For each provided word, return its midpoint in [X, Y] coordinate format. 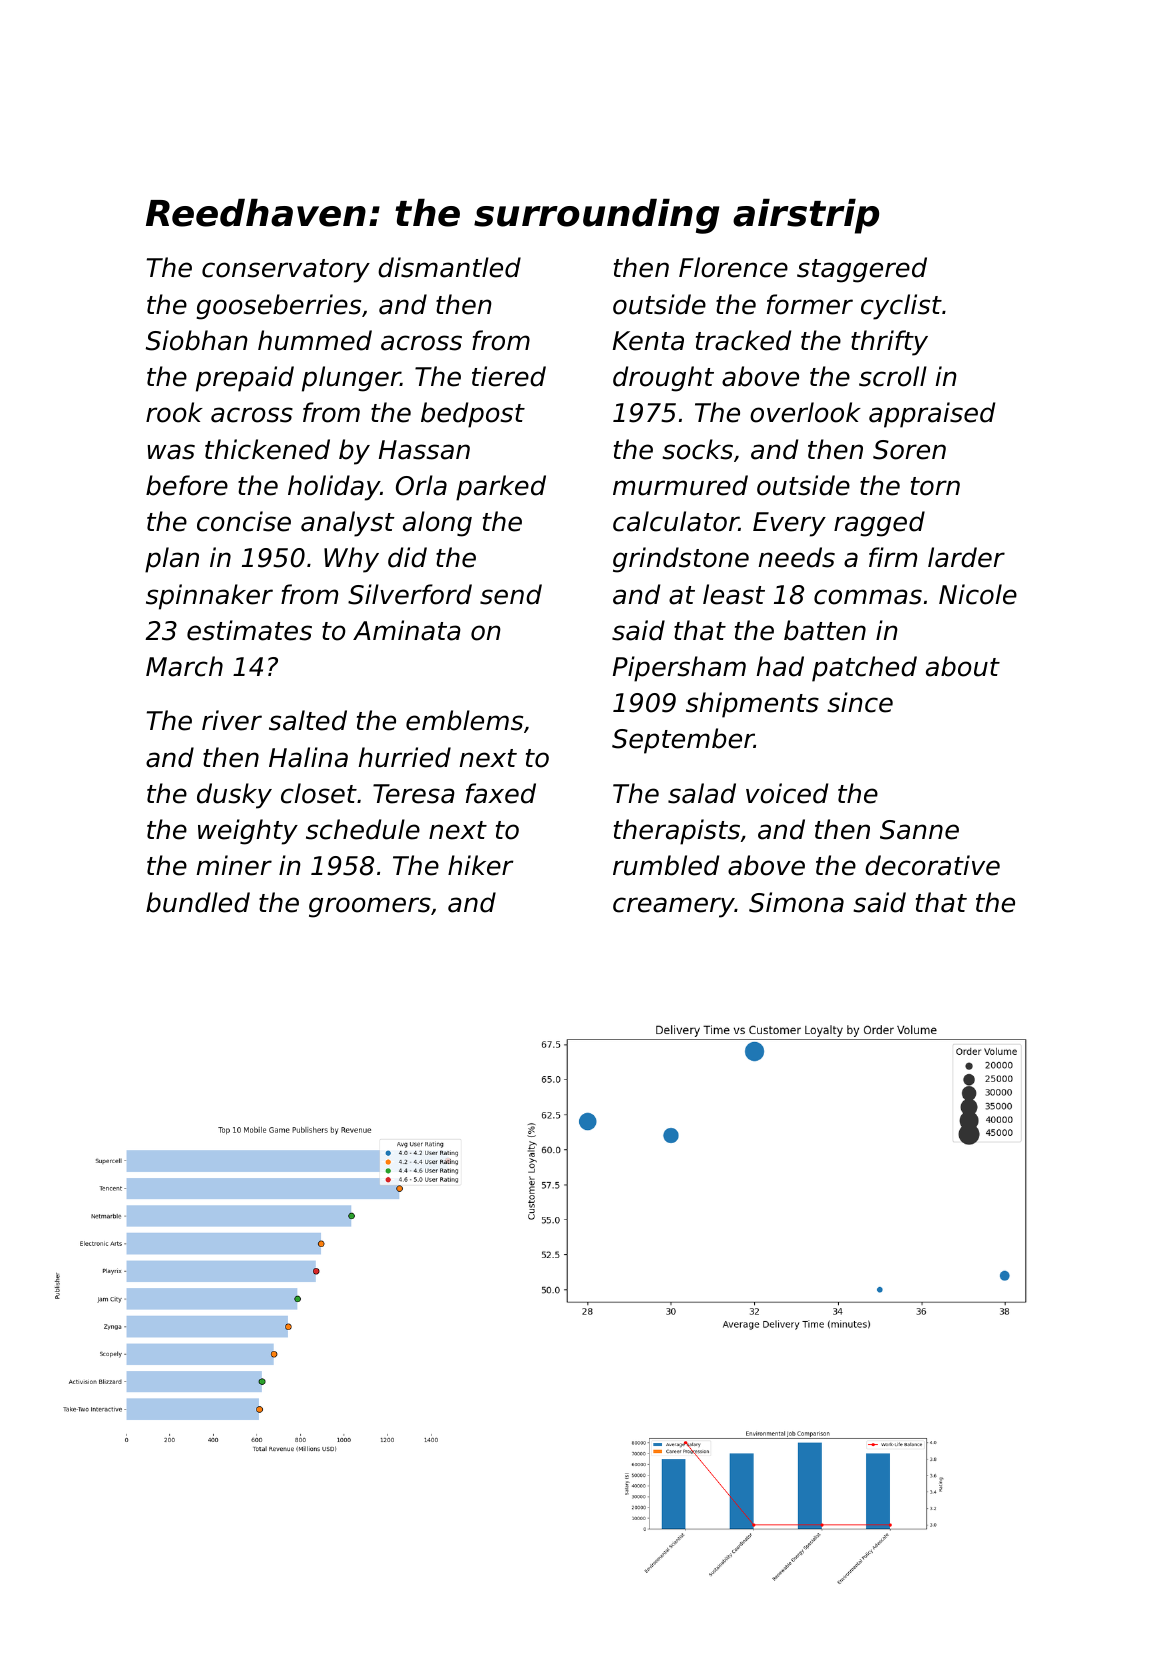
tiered [509, 376]
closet [319, 793]
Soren [909, 450]
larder [966, 557]
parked [501, 488]
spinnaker [209, 597]
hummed [315, 340]
